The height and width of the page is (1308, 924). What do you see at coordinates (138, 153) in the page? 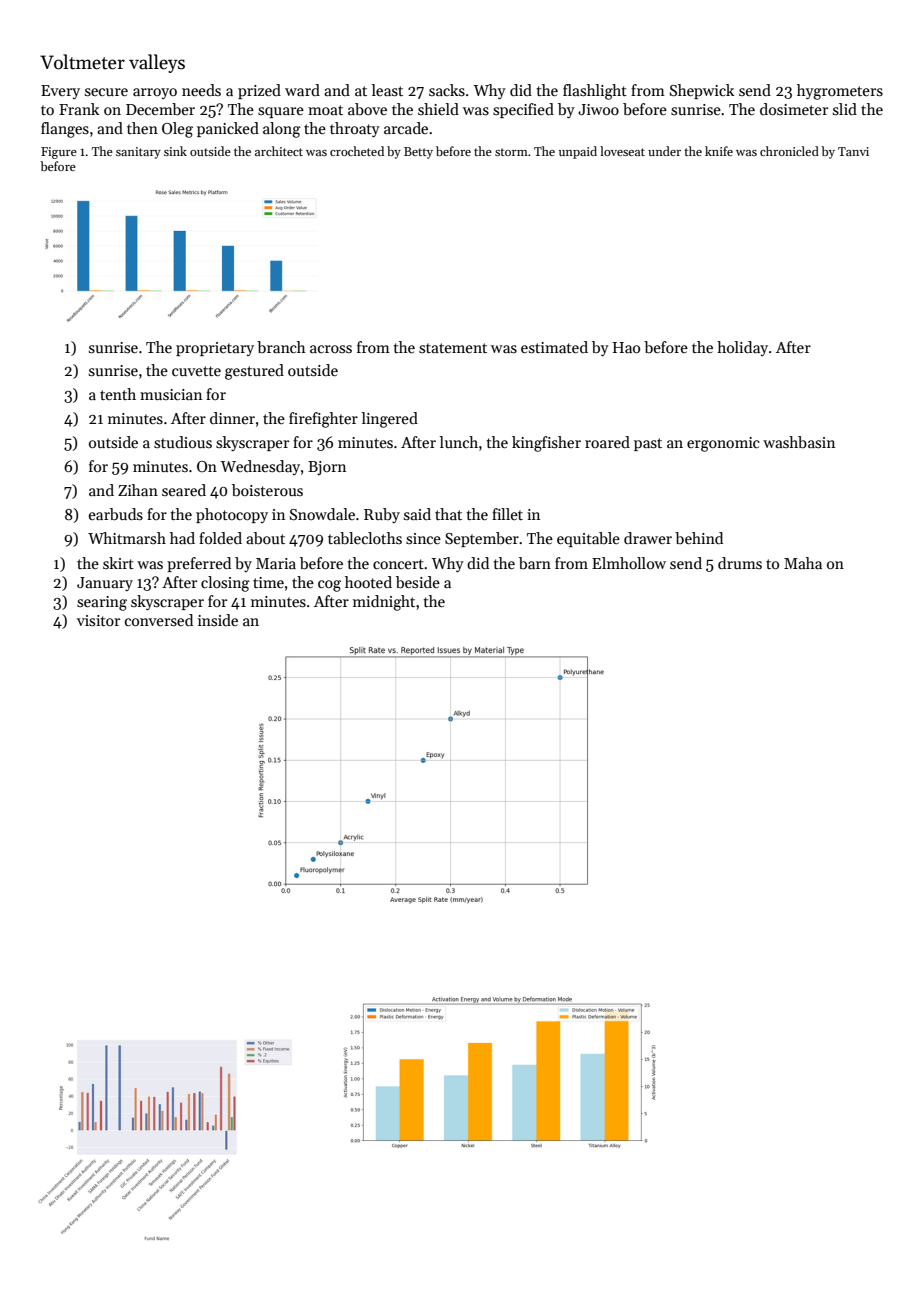
I see `sanitary` at bounding box center [138, 153].
